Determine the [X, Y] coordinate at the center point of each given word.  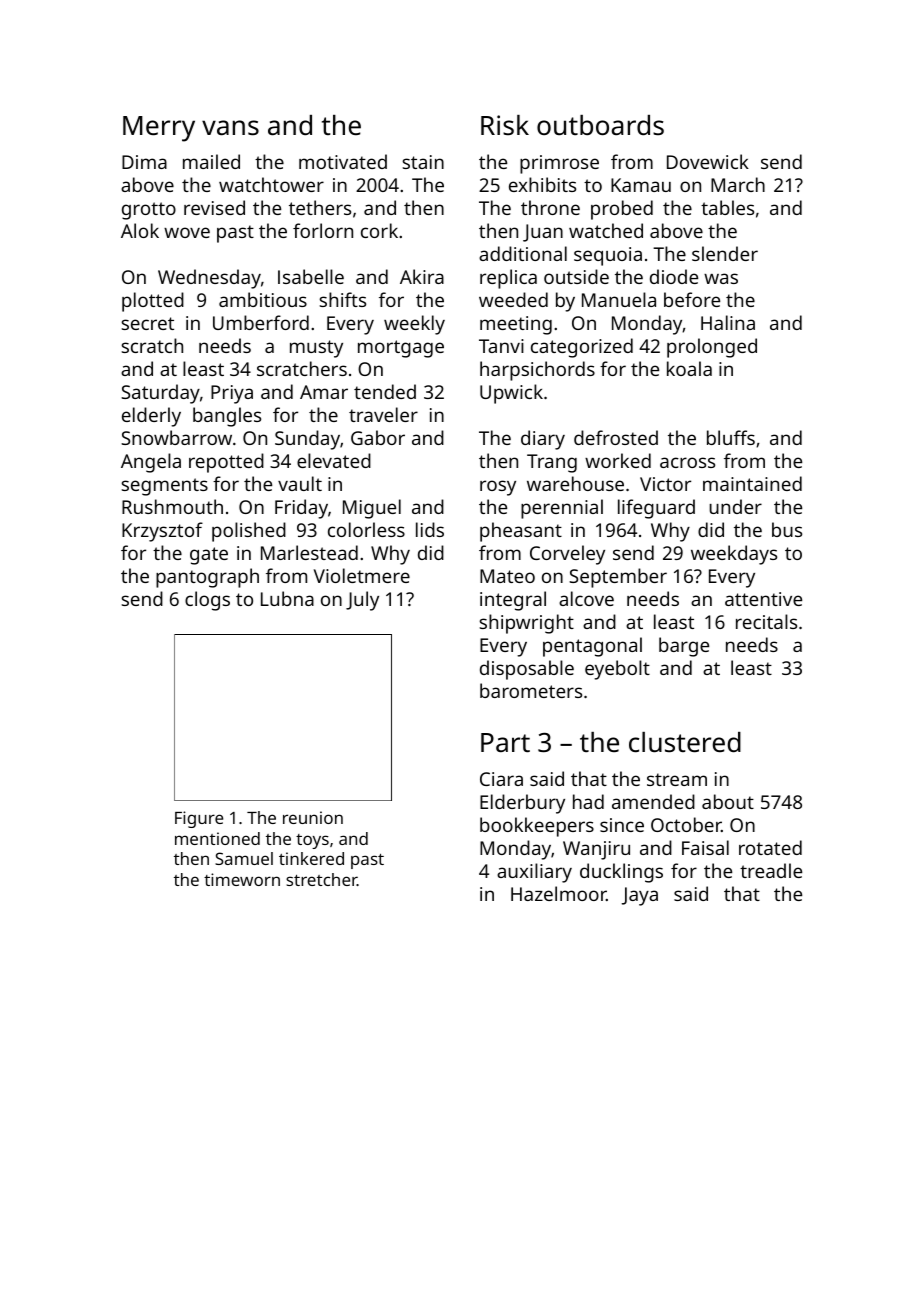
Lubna [287, 598]
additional [523, 253]
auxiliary [534, 873]
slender [725, 253]
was [721, 278]
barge [684, 647]
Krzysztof [162, 532]
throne [550, 207]
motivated [343, 161]
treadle [771, 870]
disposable [527, 670]
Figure [199, 819]
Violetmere [362, 575]
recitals [766, 621]
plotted [153, 302]
